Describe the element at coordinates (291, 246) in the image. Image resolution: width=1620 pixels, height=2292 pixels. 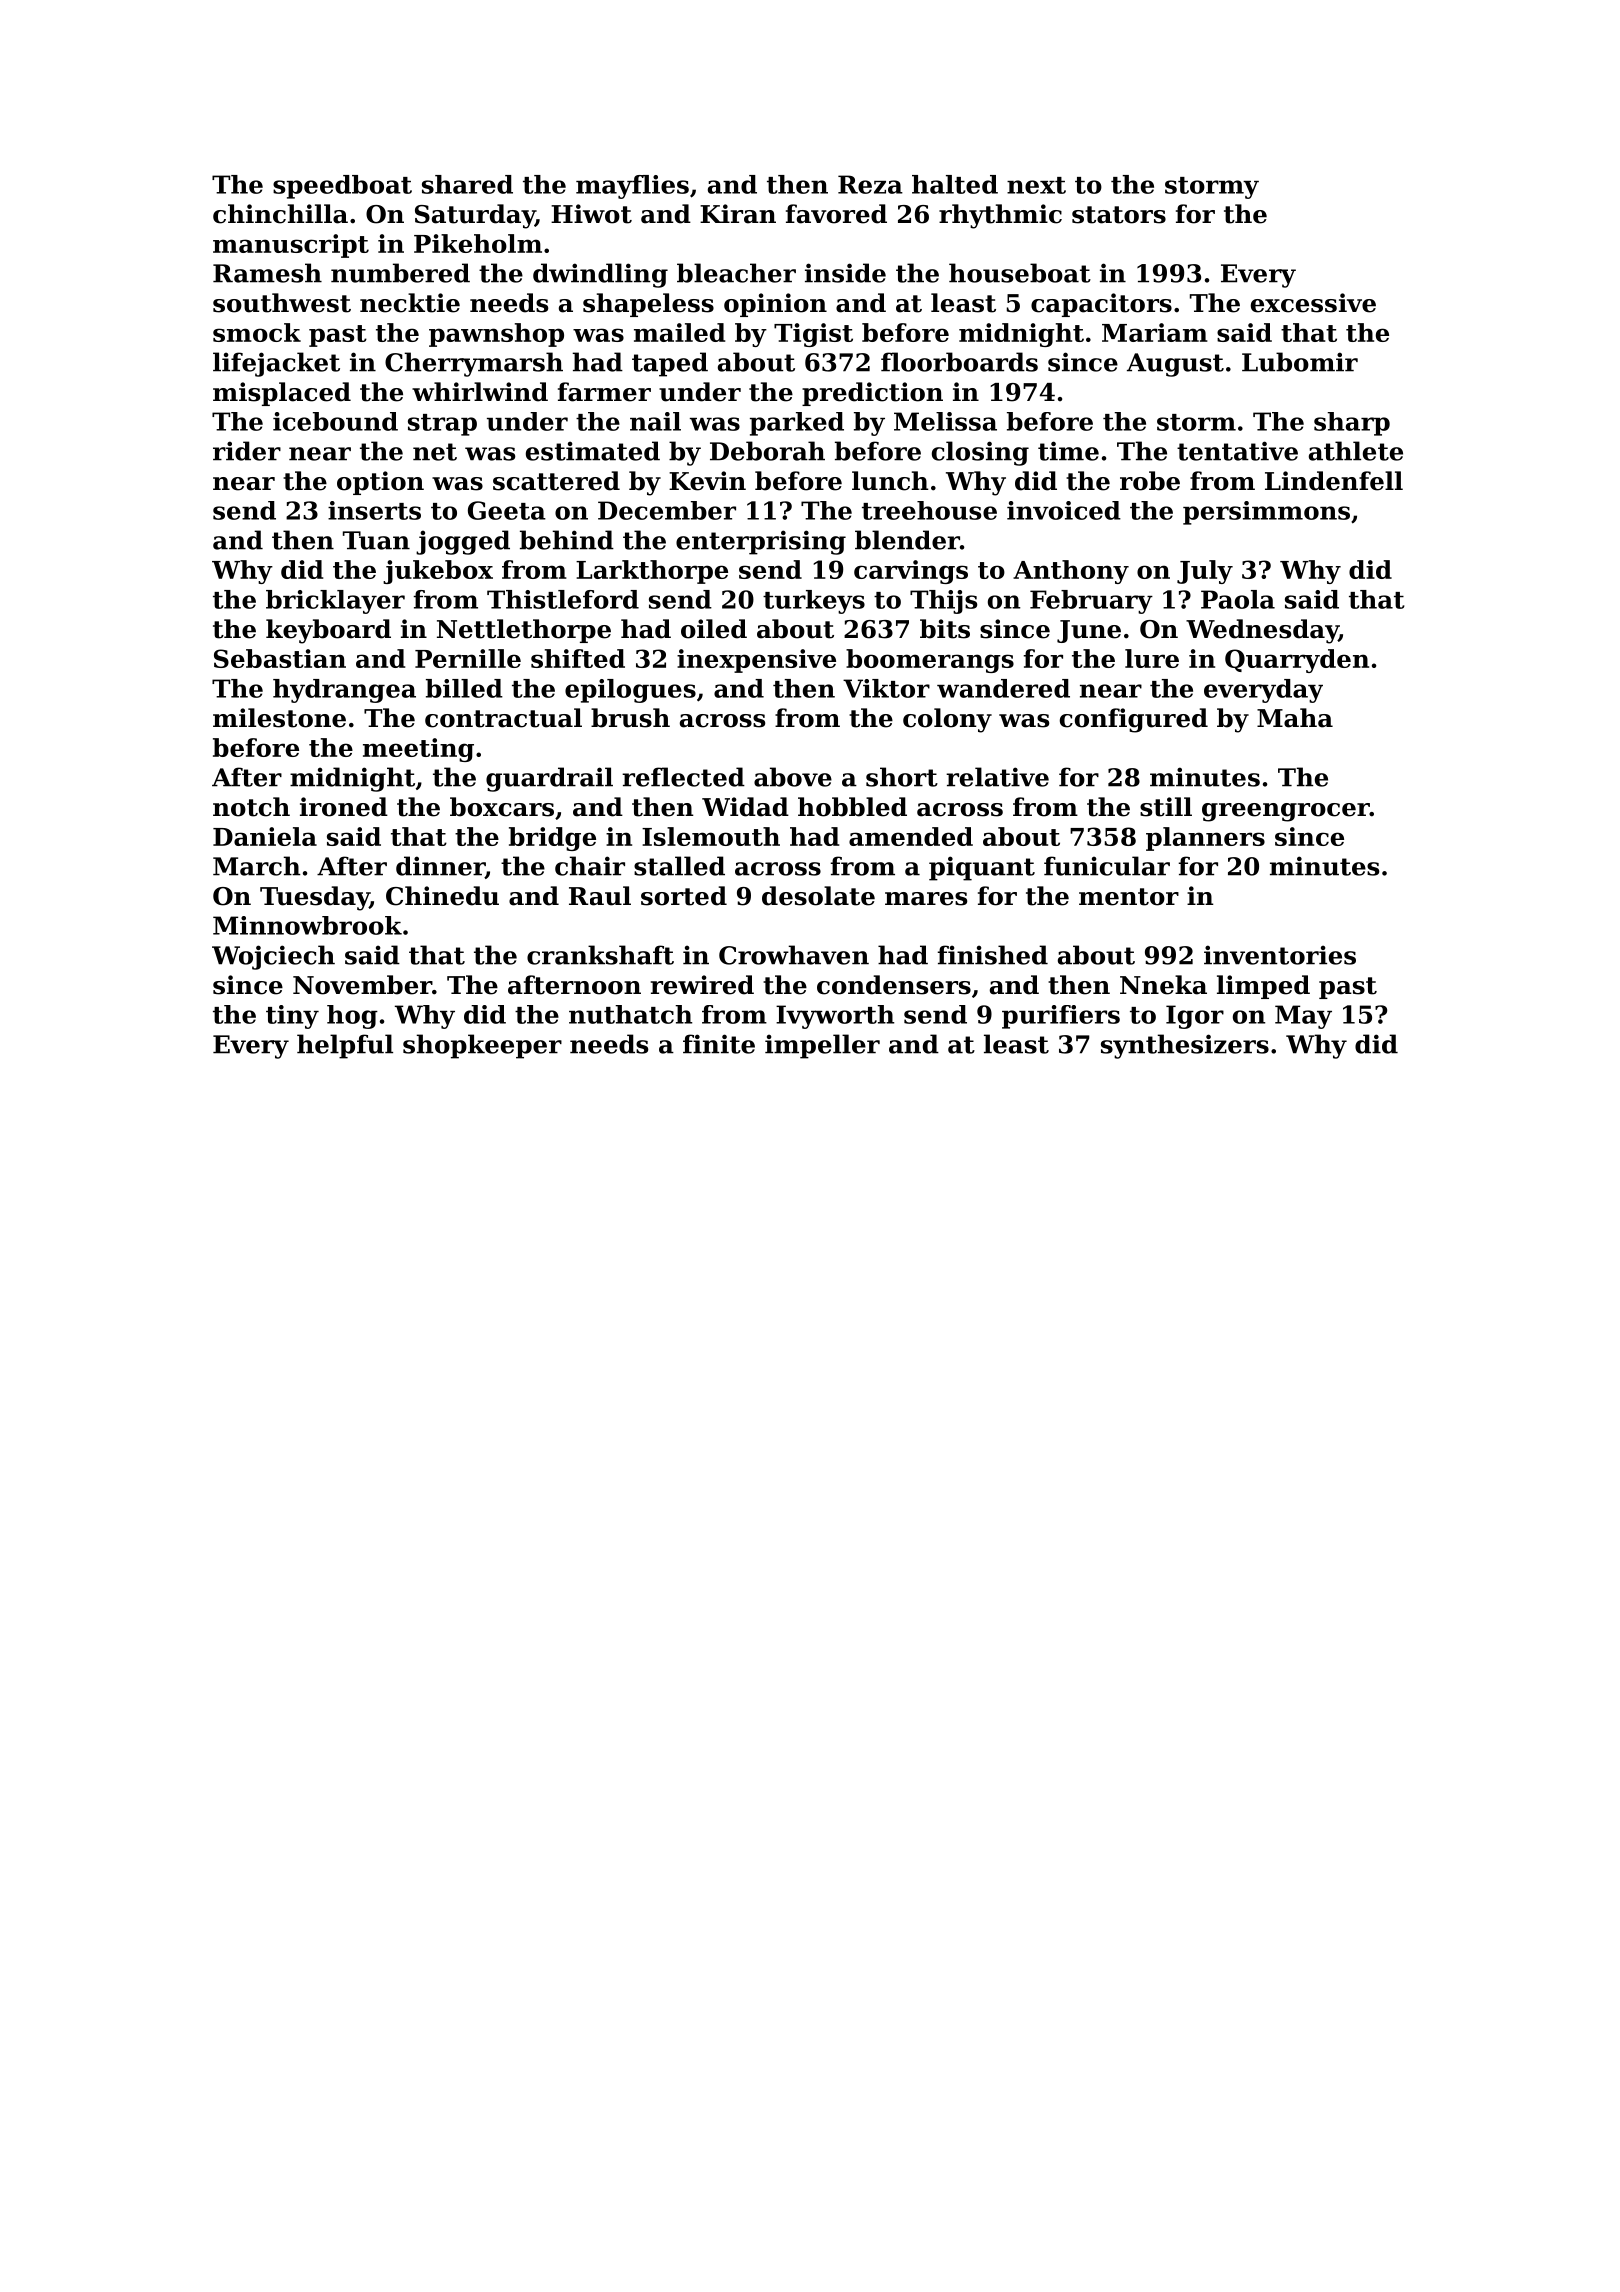
I see `manuscript` at that location.
